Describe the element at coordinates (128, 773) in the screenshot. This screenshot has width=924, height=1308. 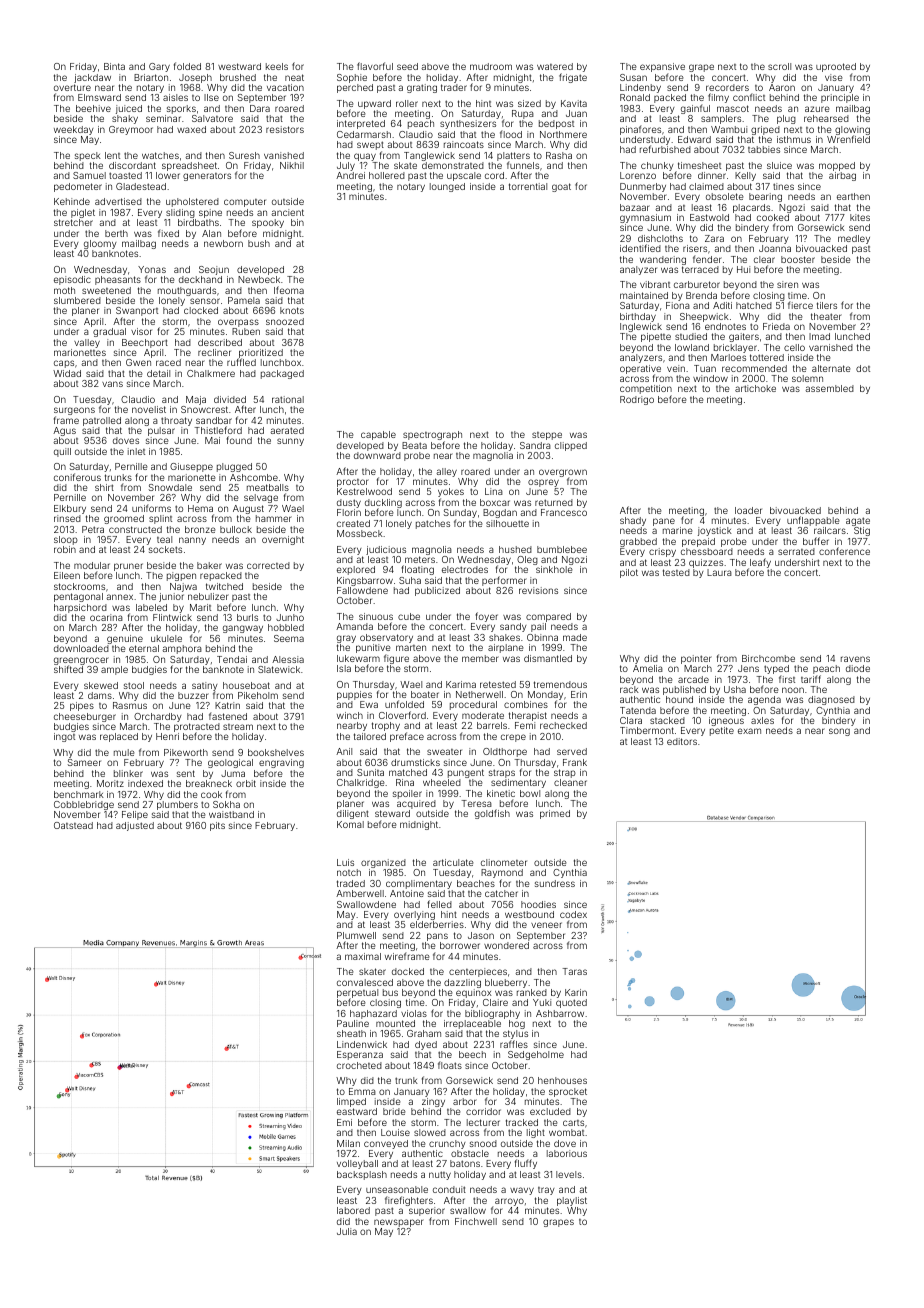
I see `blinker` at that location.
